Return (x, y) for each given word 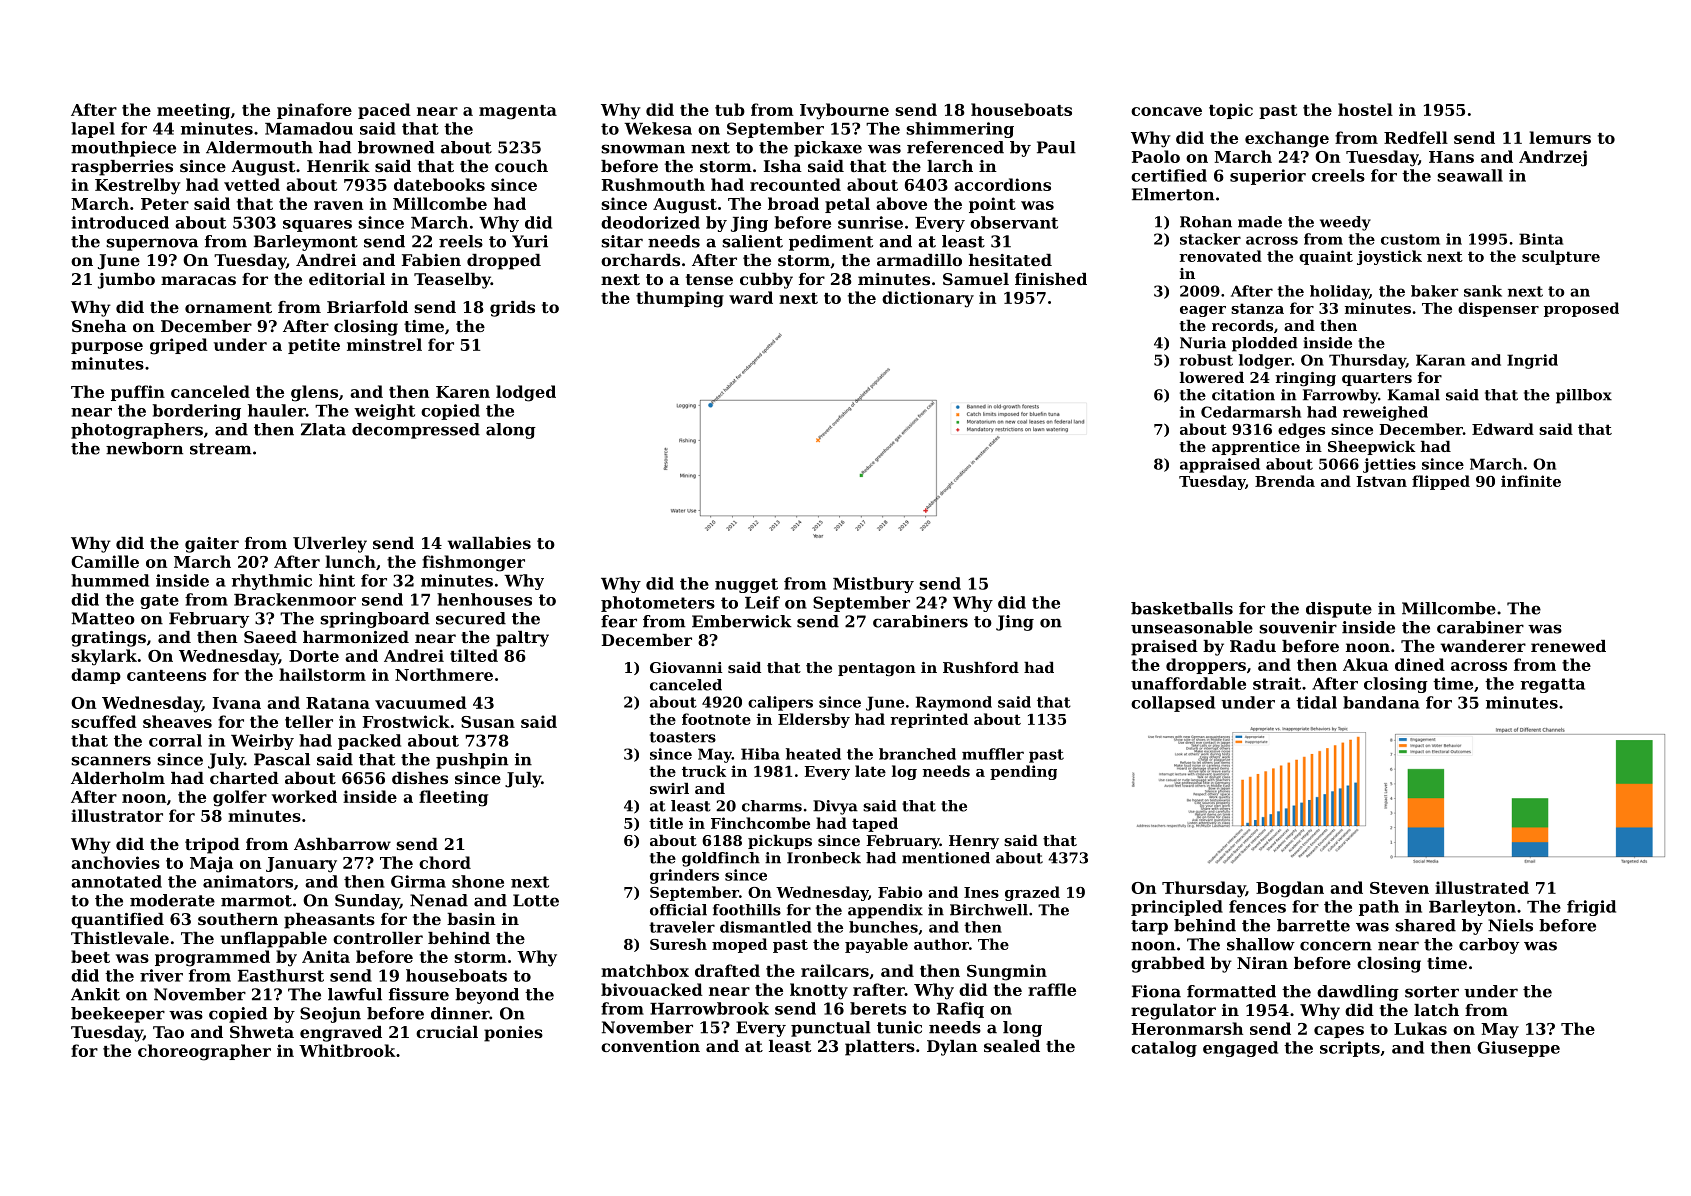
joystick (1389, 257)
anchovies (115, 862)
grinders (684, 876)
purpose (107, 348)
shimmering (960, 130)
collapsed (1173, 704)
